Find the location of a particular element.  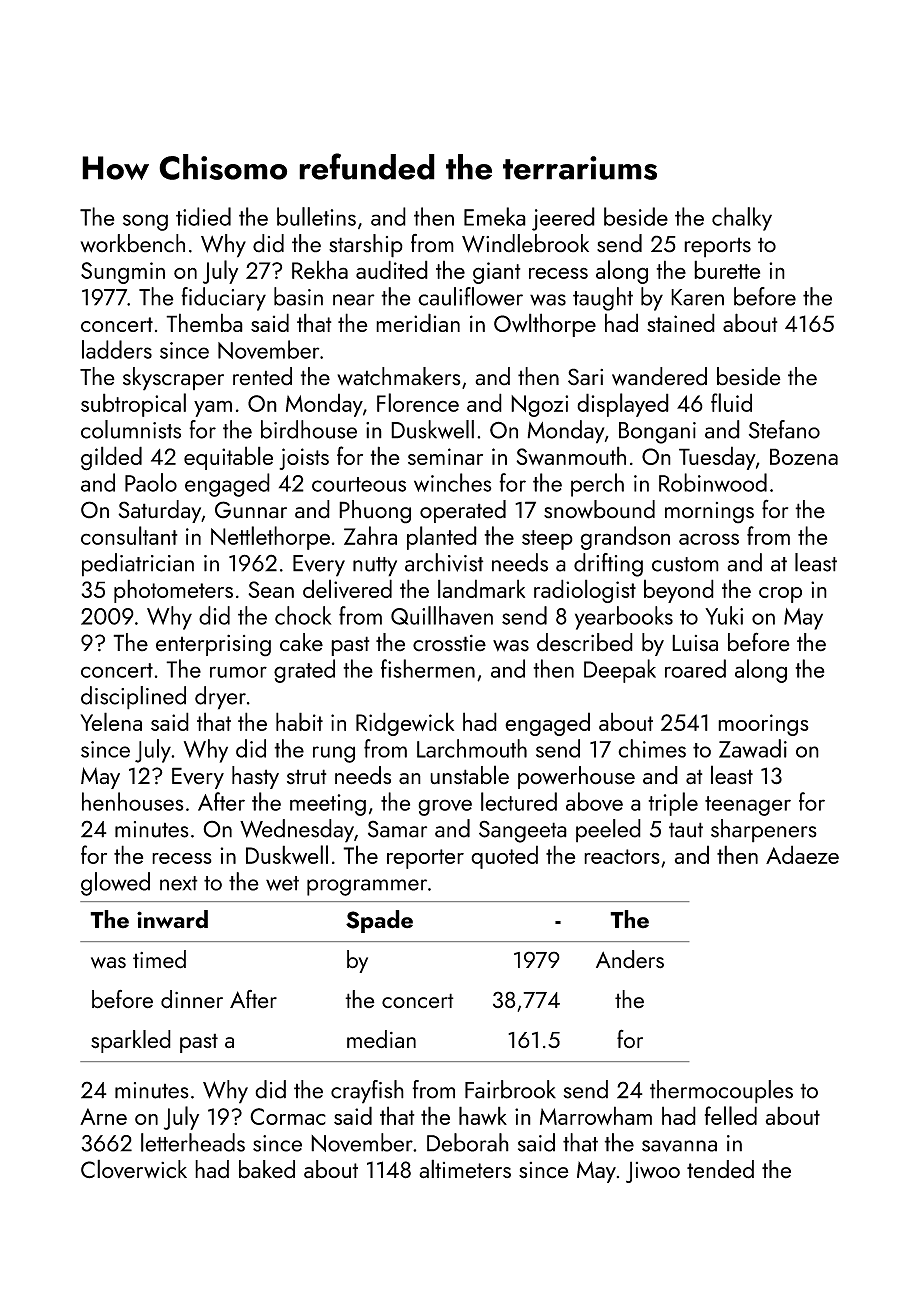

Spade is located at coordinates (379, 921).
